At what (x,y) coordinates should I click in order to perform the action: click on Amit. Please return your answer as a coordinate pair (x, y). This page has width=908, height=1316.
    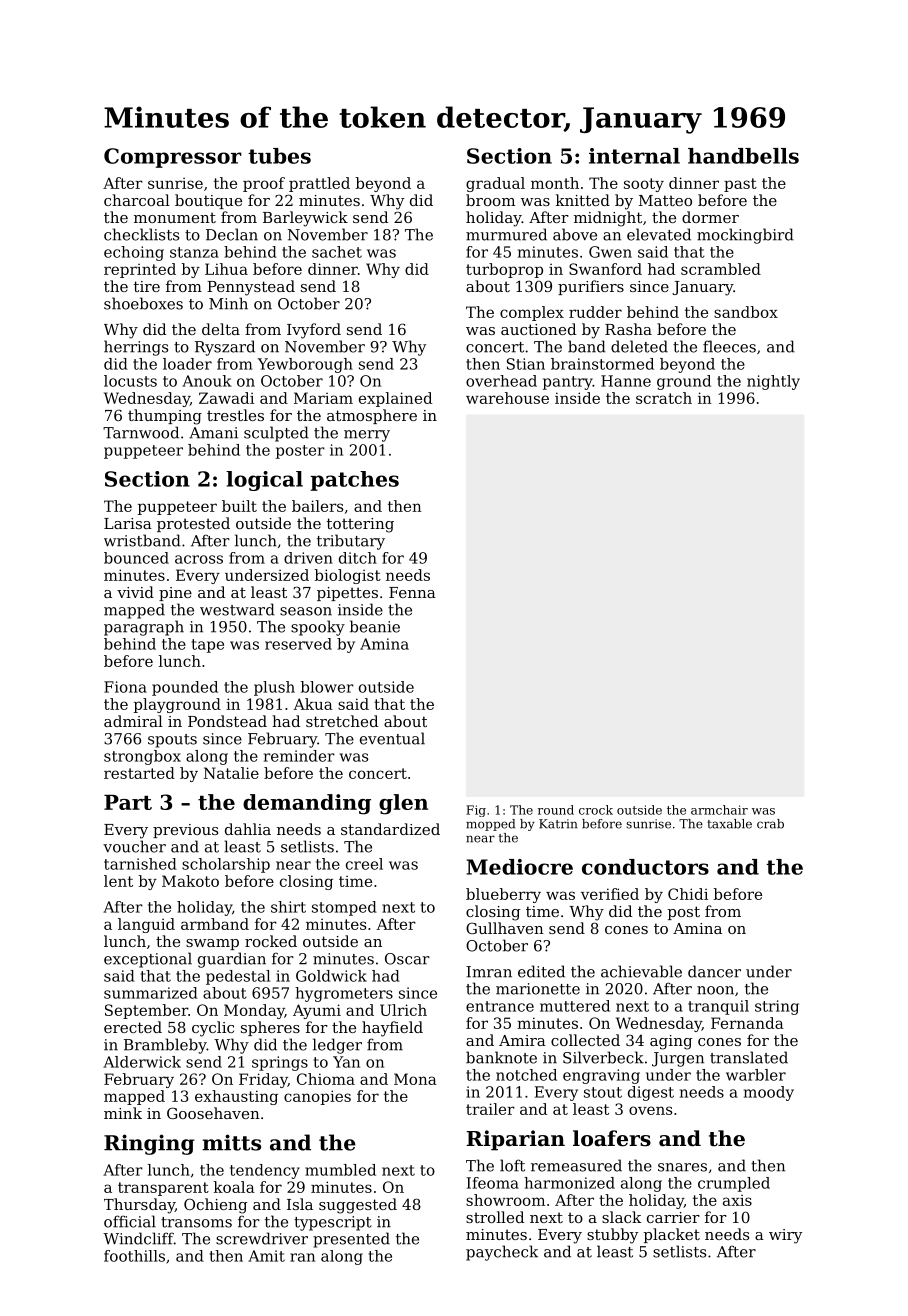
    Looking at the image, I should click on (266, 1256).
